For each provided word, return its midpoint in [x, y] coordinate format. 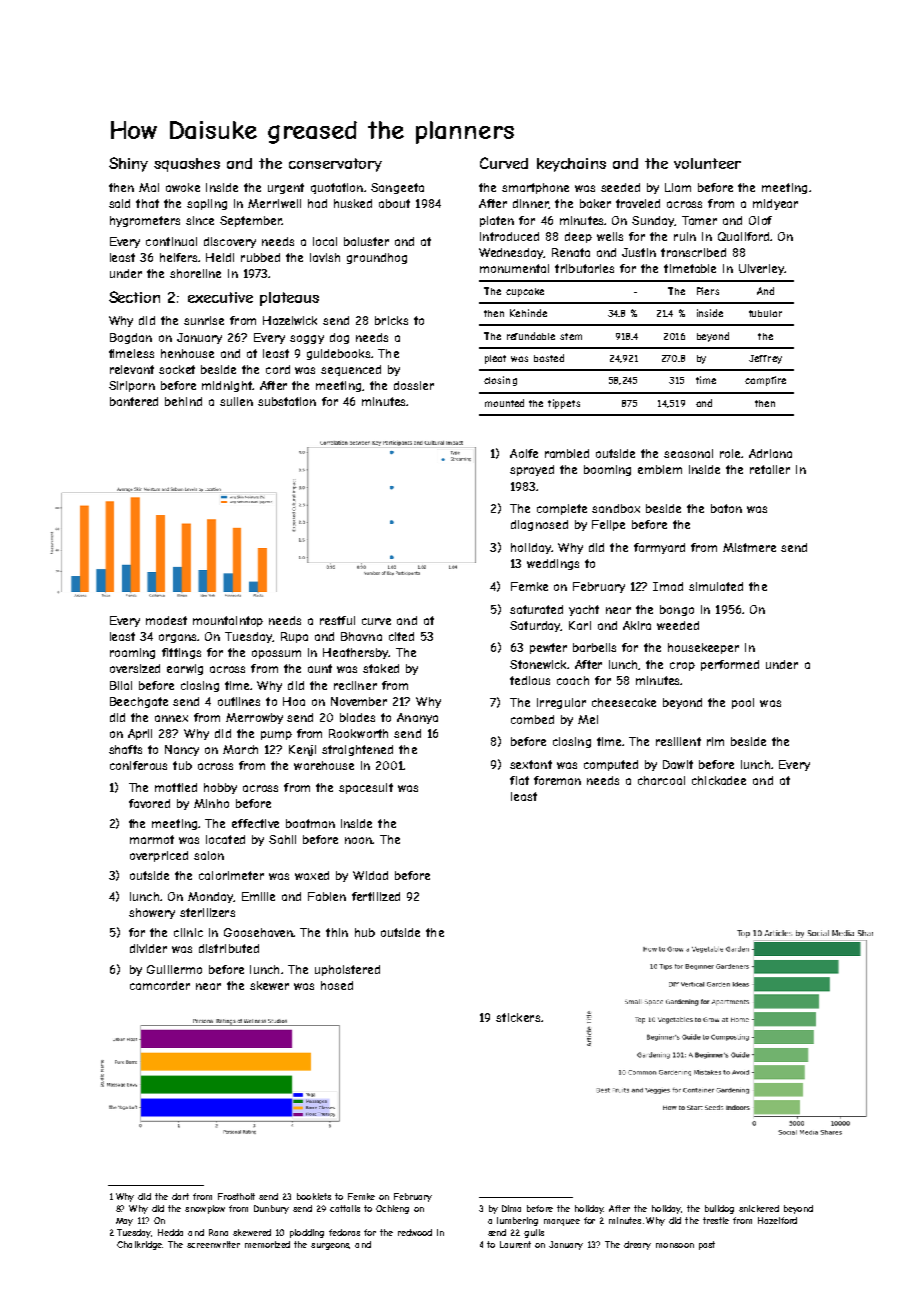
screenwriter [213, 1244]
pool [743, 703]
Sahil [282, 839]
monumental [514, 268]
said [119, 203]
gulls [534, 1233]
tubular [765, 313]
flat [519, 780]
